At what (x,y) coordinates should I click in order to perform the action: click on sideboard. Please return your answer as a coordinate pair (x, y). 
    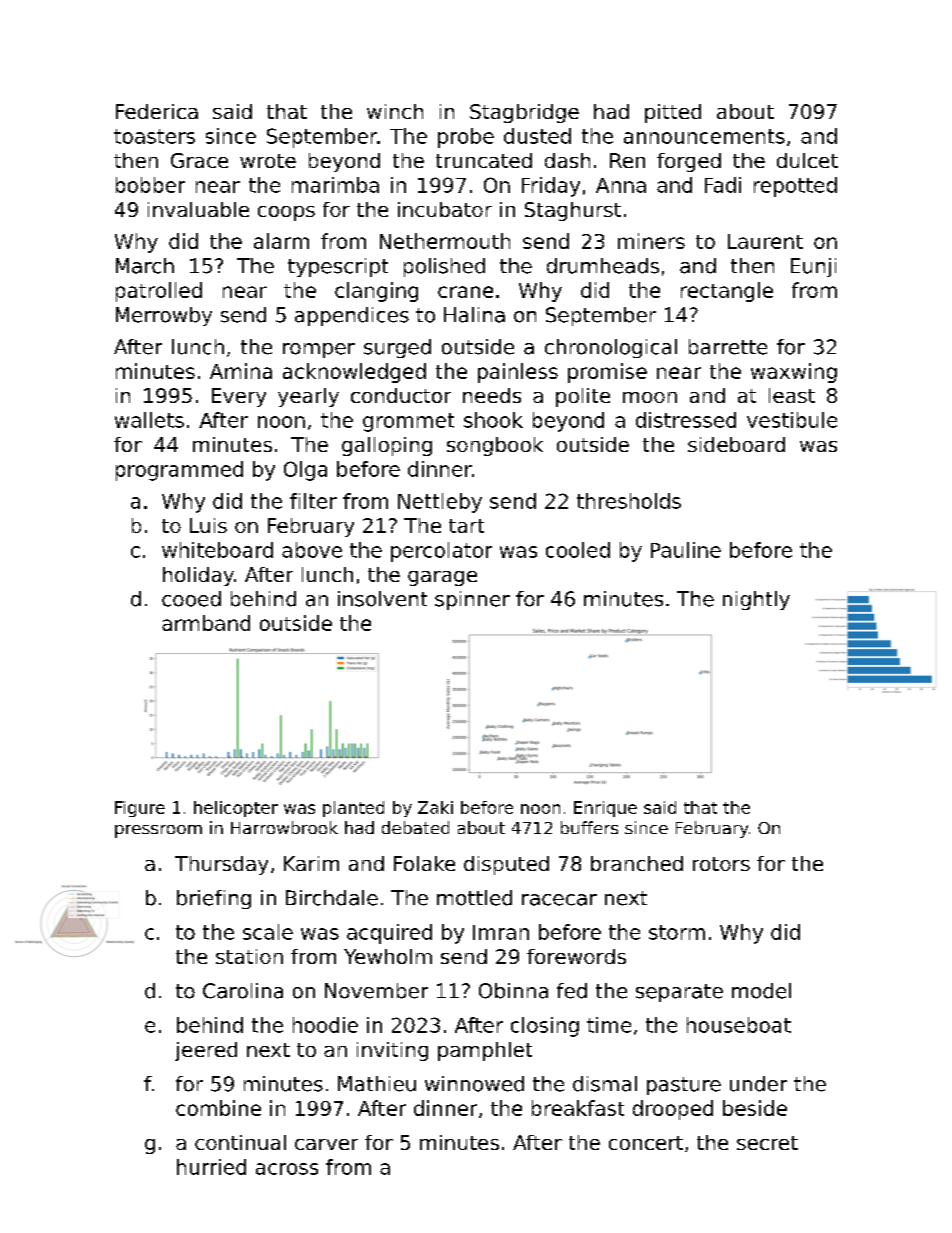
    Looking at the image, I should click on (736, 444).
